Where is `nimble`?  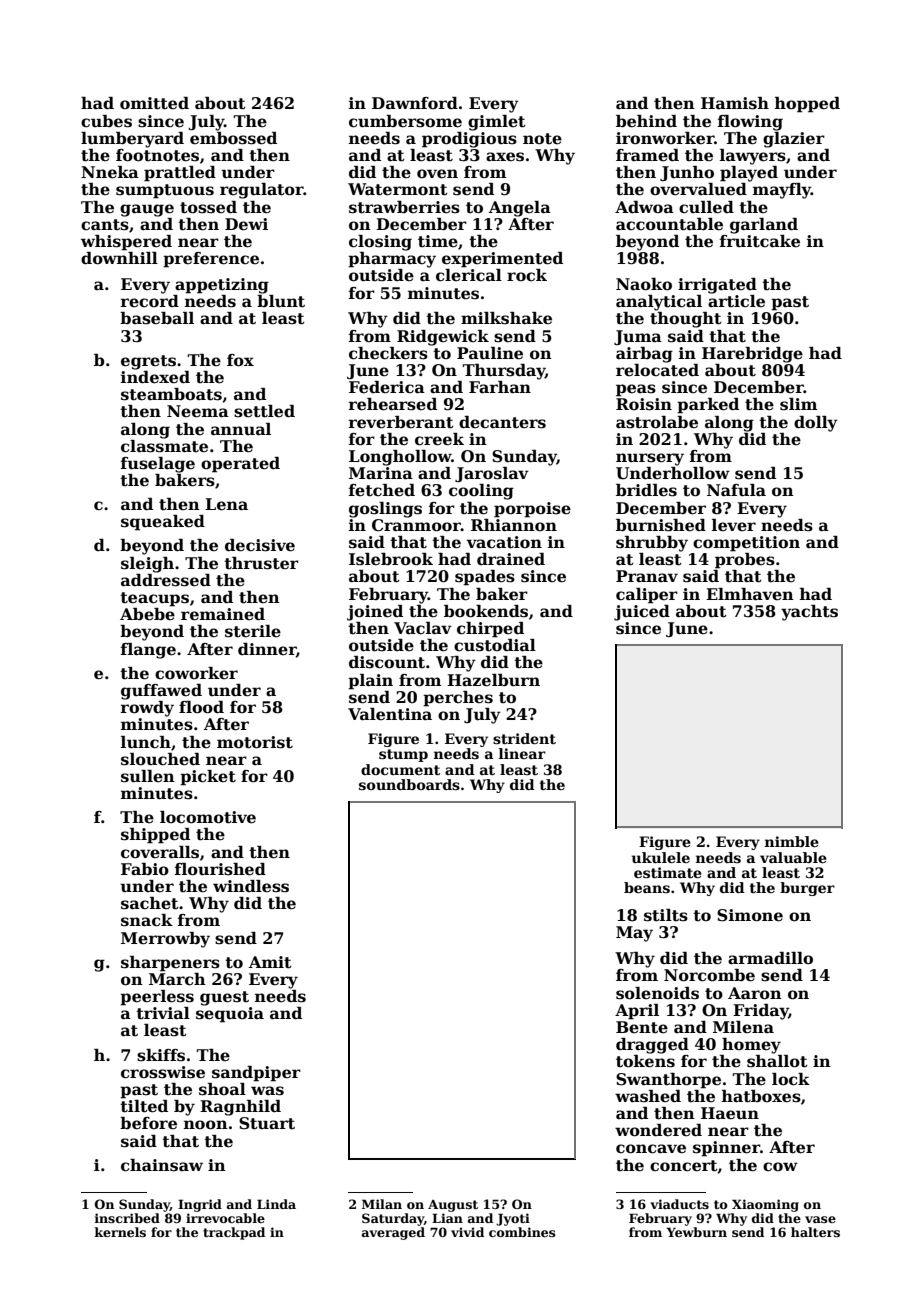 nimble is located at coordinates (792, 841).
